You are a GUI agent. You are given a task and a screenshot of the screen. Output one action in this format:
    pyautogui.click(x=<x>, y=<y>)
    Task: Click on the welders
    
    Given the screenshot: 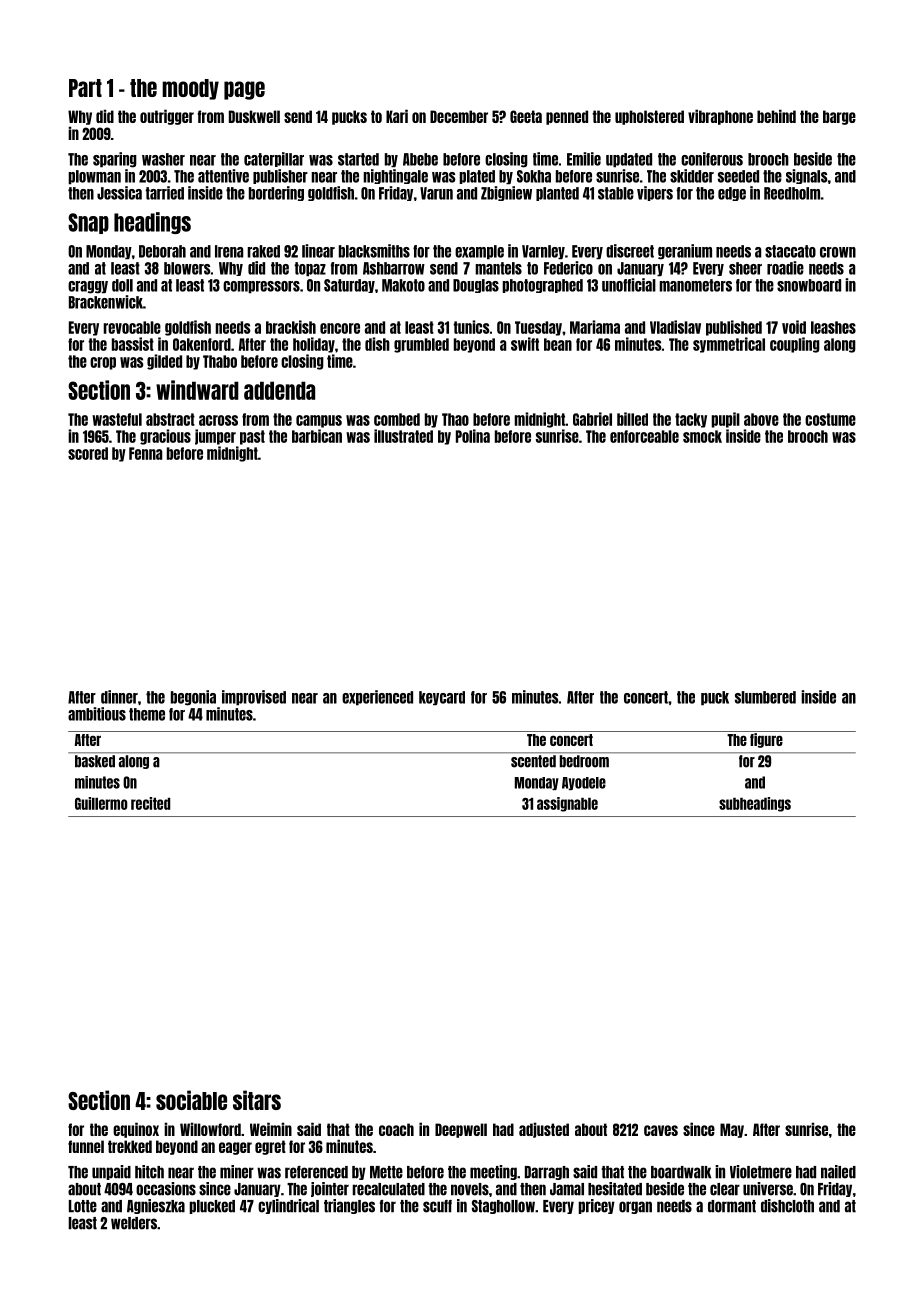 What is the action you would take?
    pyautogui.click(x=134, y=1223)
